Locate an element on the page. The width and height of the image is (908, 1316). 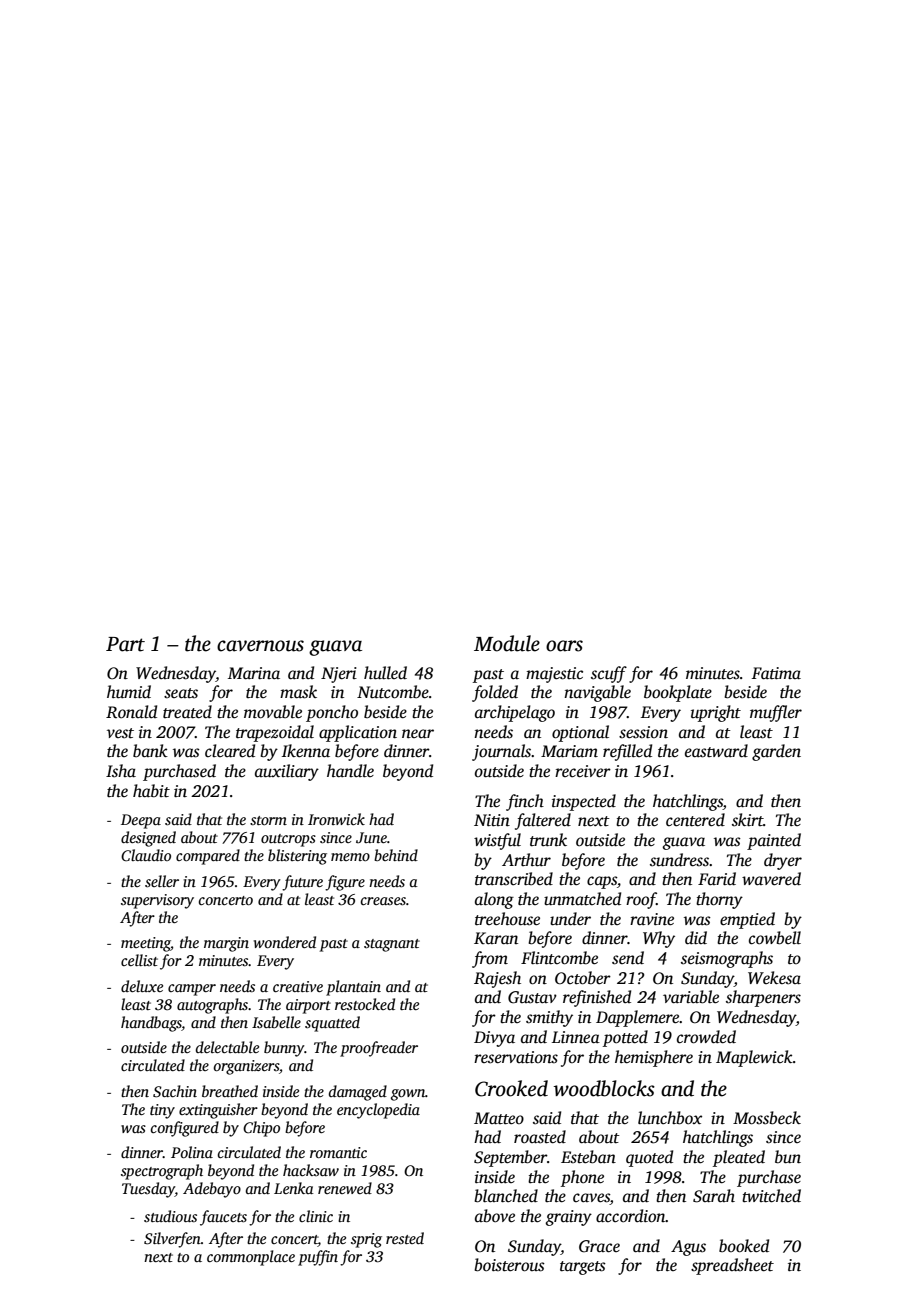
bookplate is located at coordinates (678, 693).
